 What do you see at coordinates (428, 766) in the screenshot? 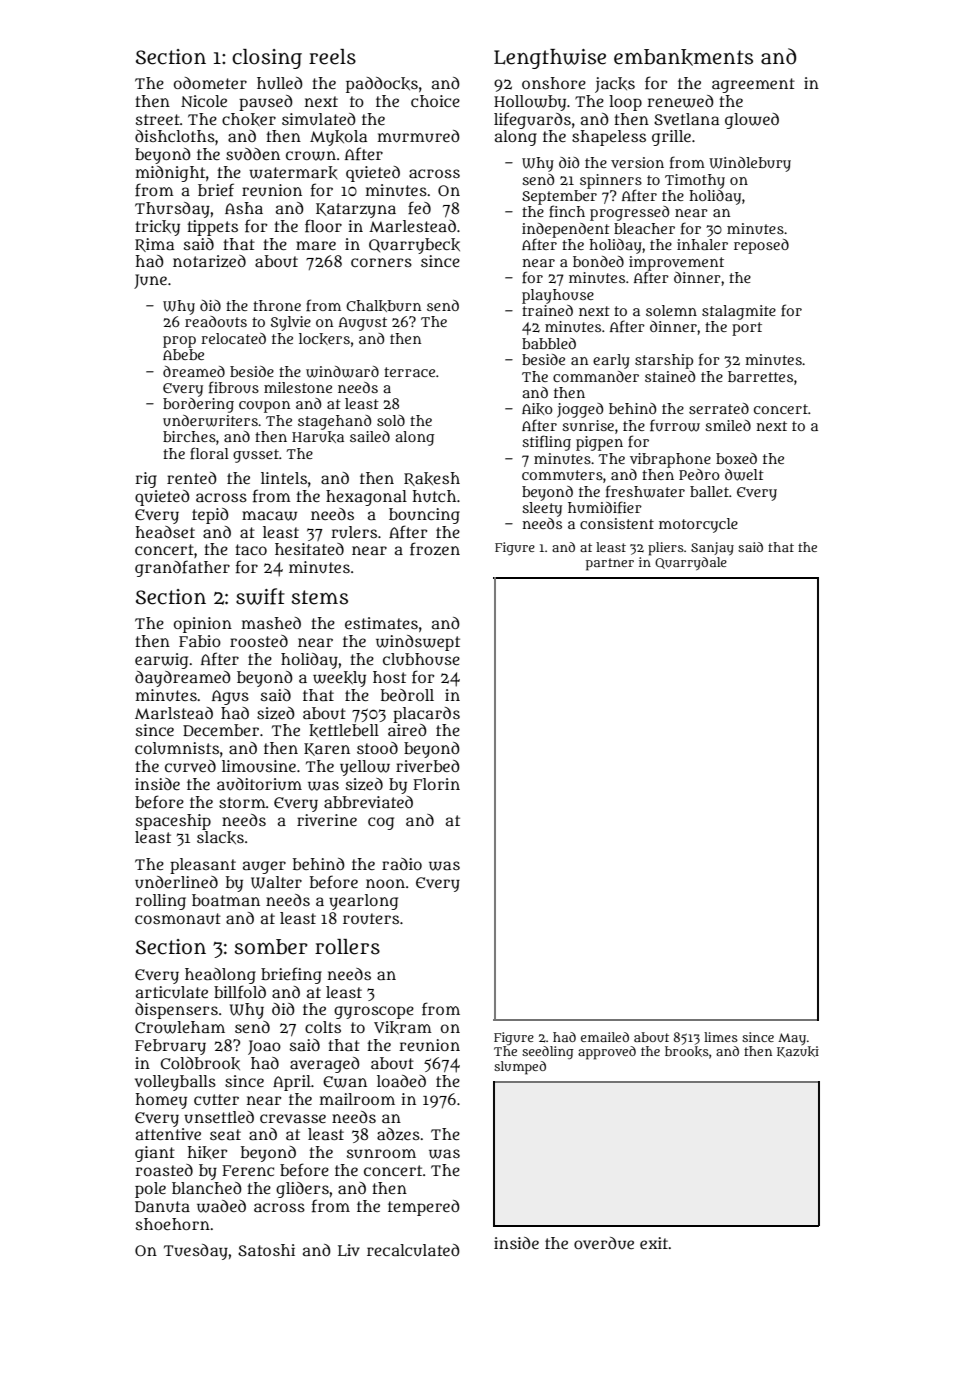
I see `riverbed` at bounding box center [428, 766].
